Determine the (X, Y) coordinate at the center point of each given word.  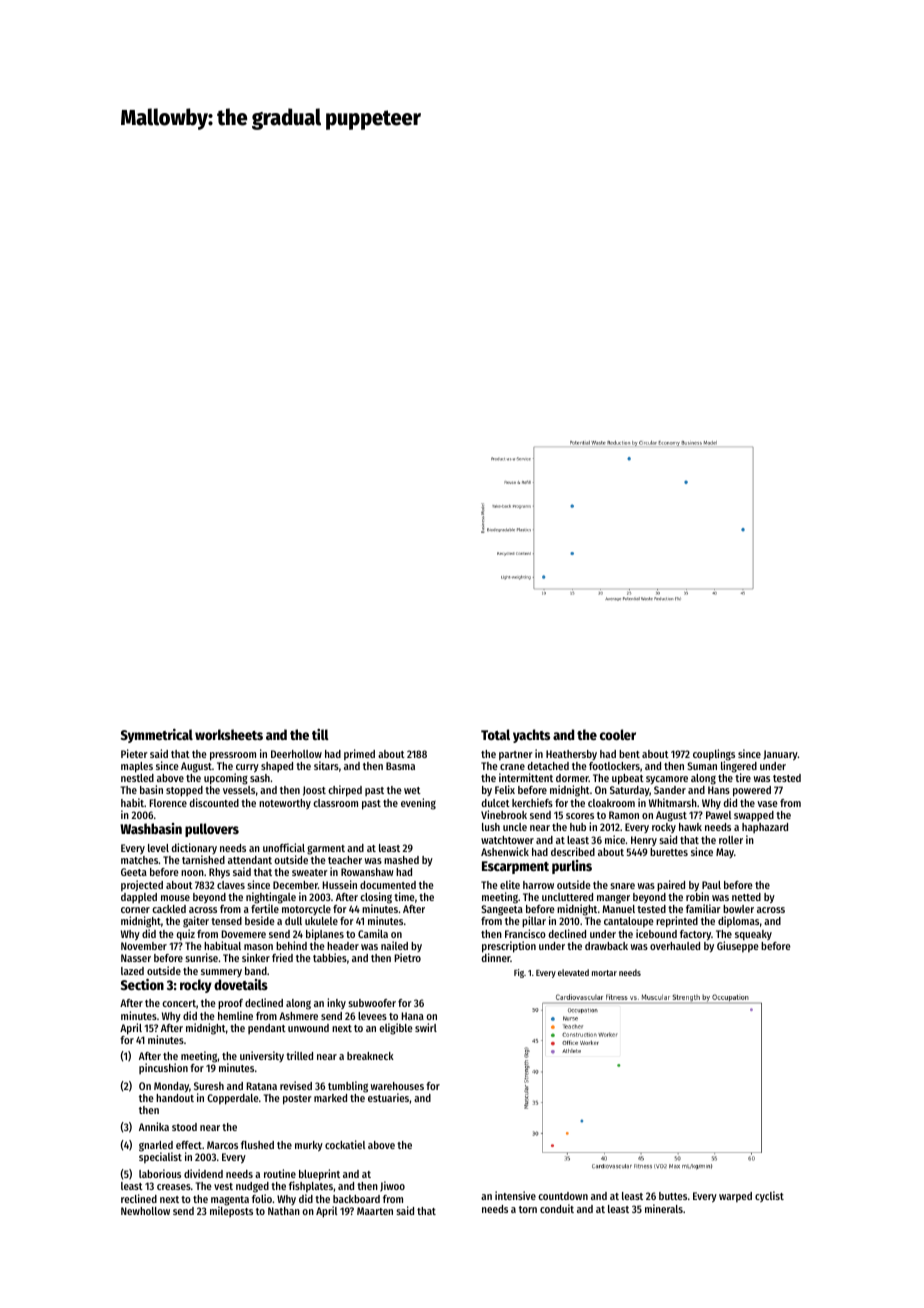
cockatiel (345, 1144)
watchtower (507, 840)
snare (622, 886)
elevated (573, 972)
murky (309, 1146)
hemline (235, 1015)
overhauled (675, 946)
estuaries (388, 1097)
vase (767, 804)
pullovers (212, 830)
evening (418, 804)
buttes (673, 1196)
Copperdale (233, 1099)
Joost (314, 791)
